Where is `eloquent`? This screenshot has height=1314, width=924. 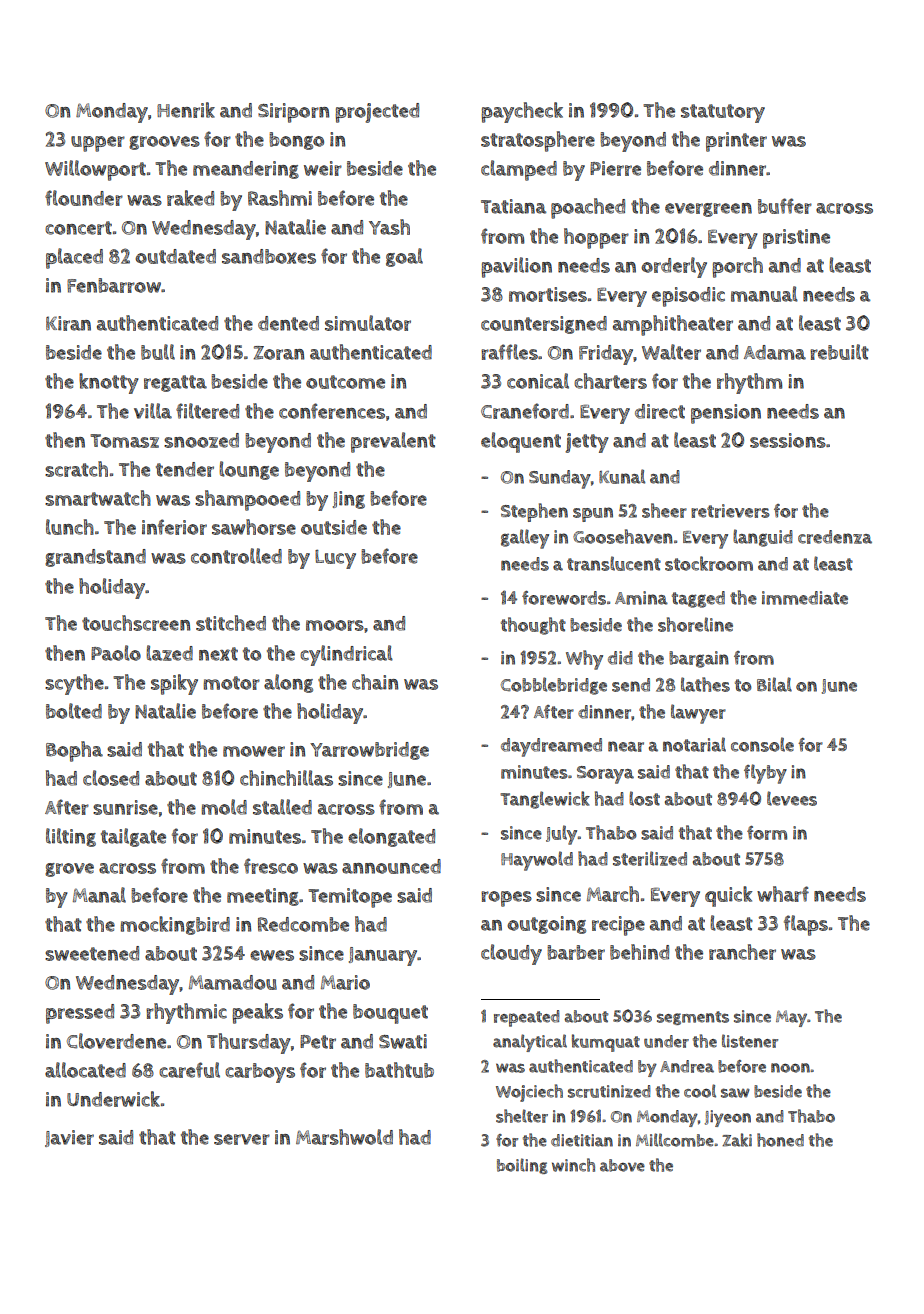 eloquent is located at coordinates (521, 442).
